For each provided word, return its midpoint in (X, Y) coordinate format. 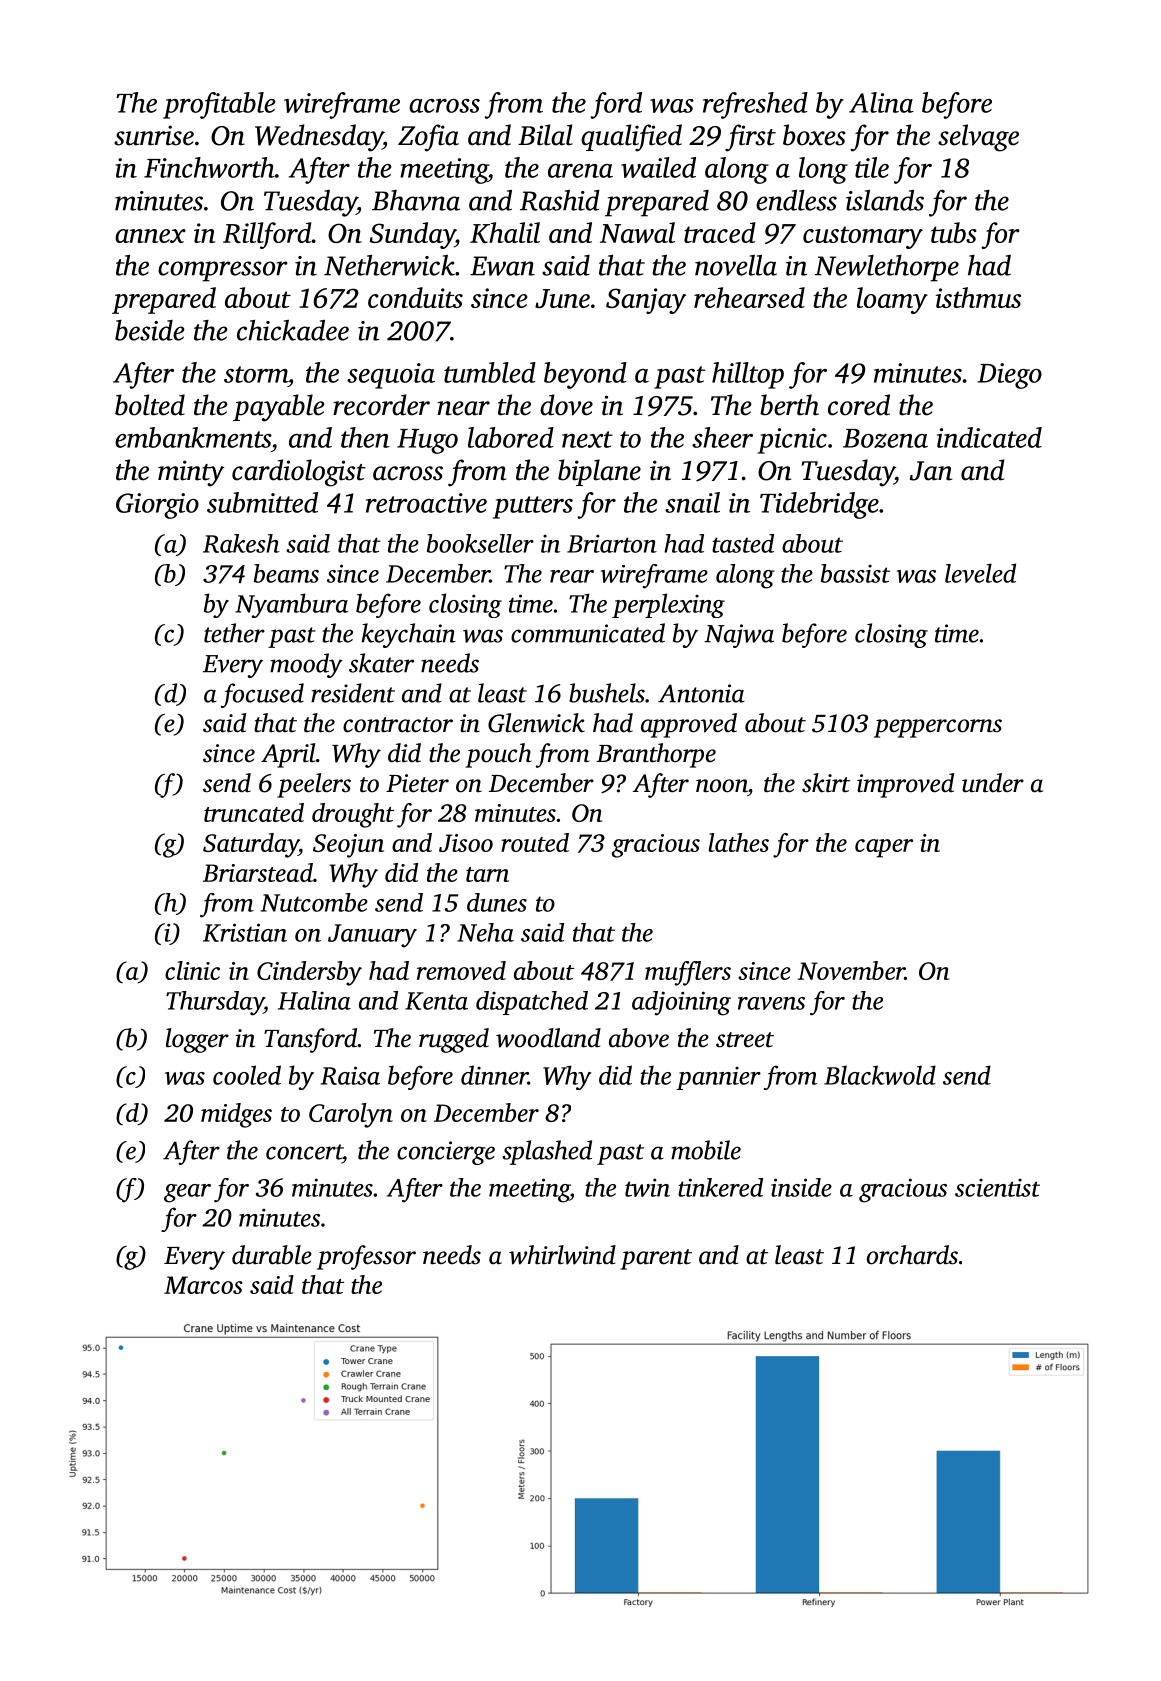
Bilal (545, 135)
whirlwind (562, 1255)
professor (366, 1257)
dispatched (532, 1003)
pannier (718, 1078)
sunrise (154, 135)
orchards (912, 1255)
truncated (254, 812)
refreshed (755, 105)
